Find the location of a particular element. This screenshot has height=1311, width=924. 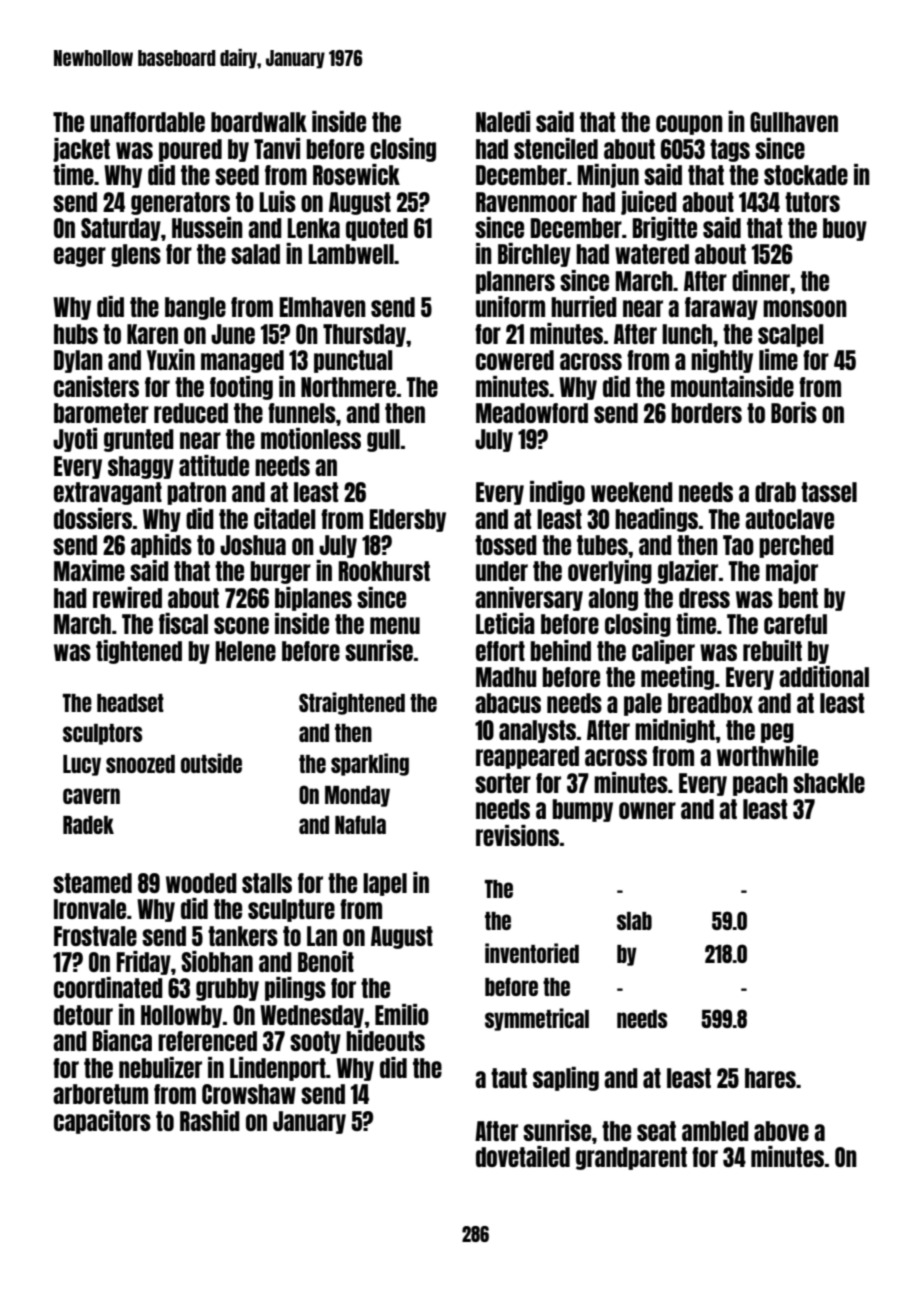

unaffordable is located at coordinates (147, 122).
